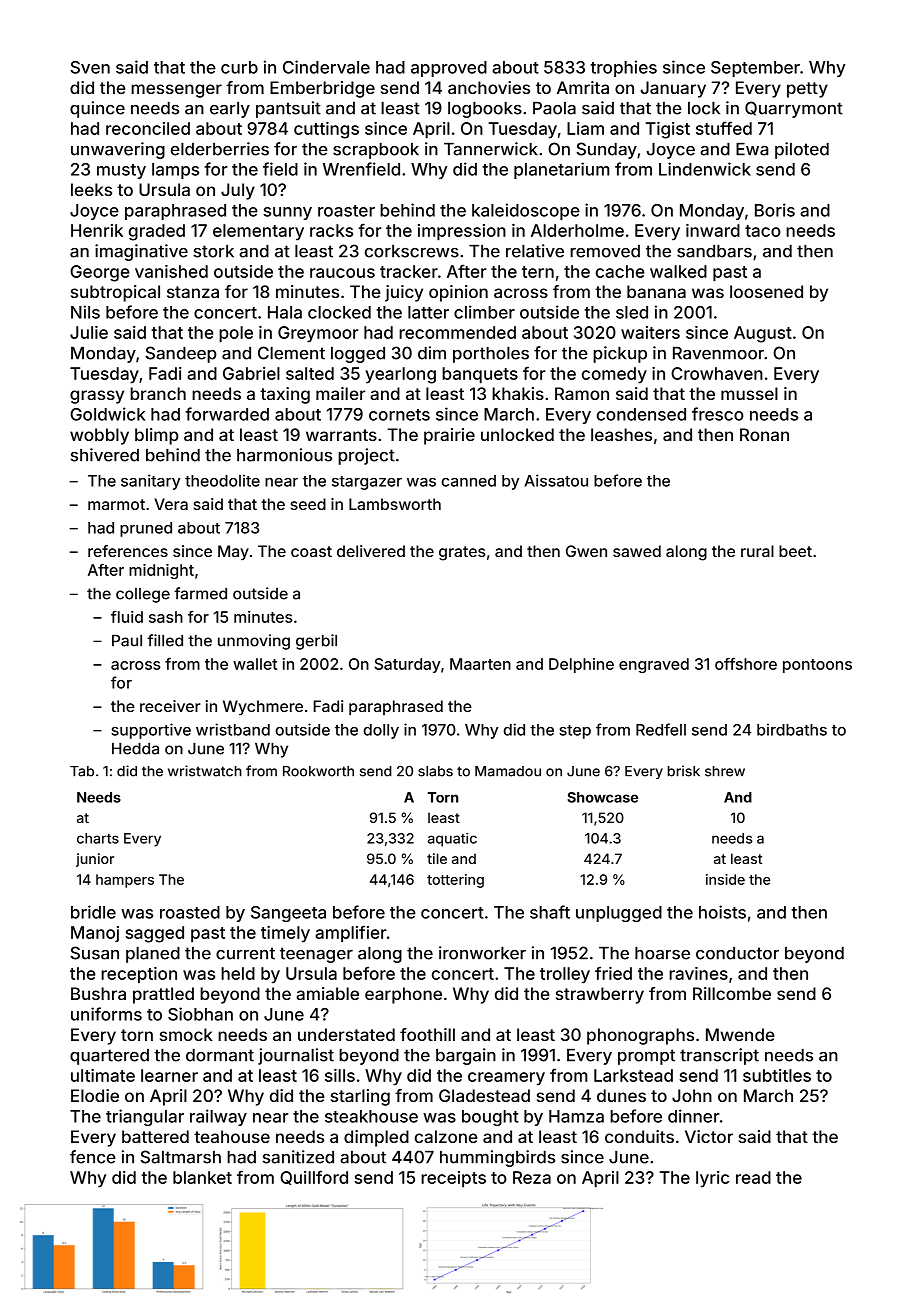 The image size is (924, 1314). I want to click on reception, so click(139, 975).
